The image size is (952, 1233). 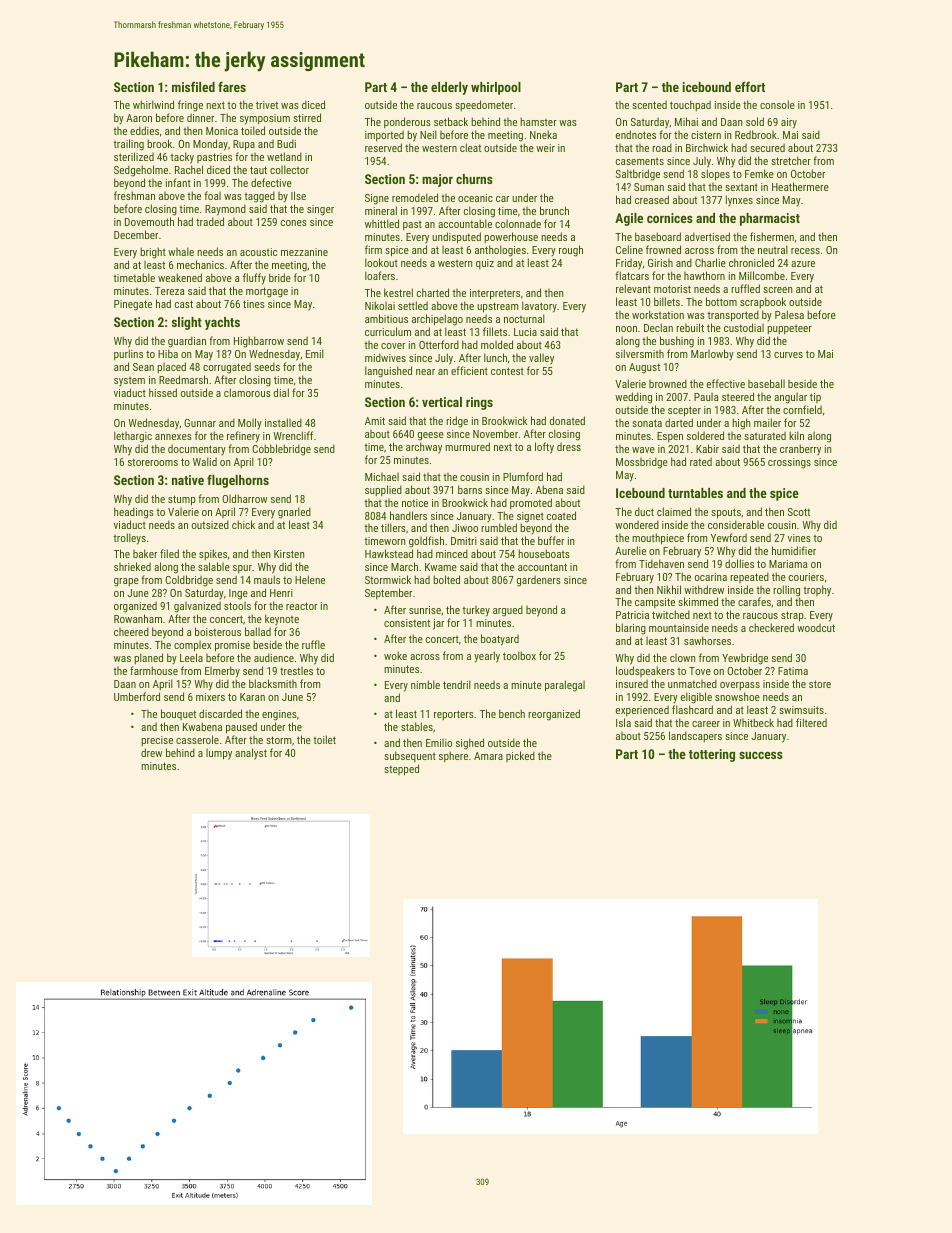 I want to click on tacky, so click(x=182, y=158).
